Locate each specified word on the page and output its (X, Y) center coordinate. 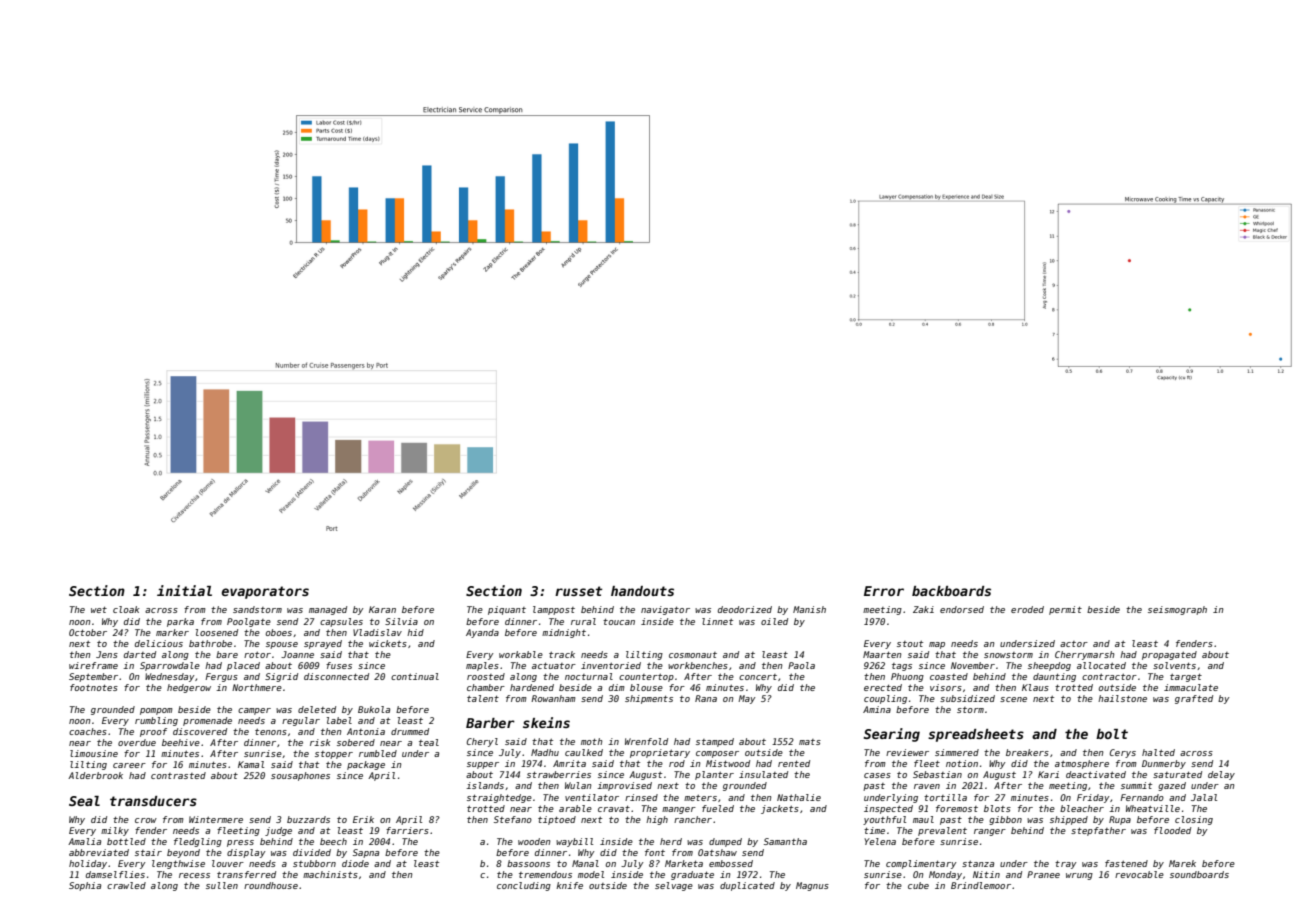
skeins (546, 722)
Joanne (297, 654)
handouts (642, 591)
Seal (84, 801)
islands (485, 785)
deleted (317, 709)
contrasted (178, 775)
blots (997, 808)
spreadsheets (976, 735)
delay (1221, 775)
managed (328, 610)
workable (521, 654)
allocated (1101, 665)
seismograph (1177, 610)
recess (194, 875)
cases (877, 775)
